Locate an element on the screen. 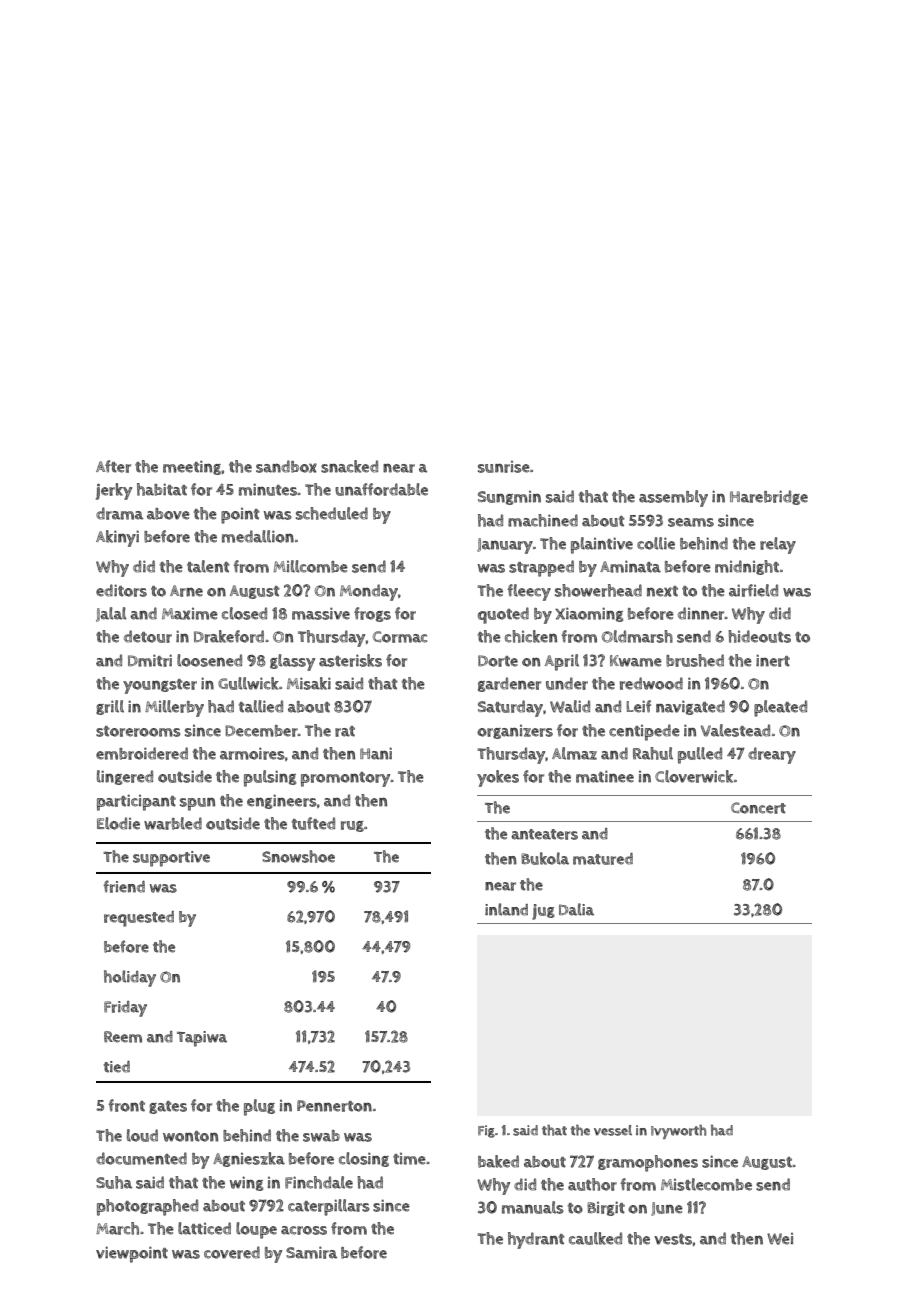 The height and width of the screenshot is (1316, 908). hydrant is located at coordinates (536, 1240).
